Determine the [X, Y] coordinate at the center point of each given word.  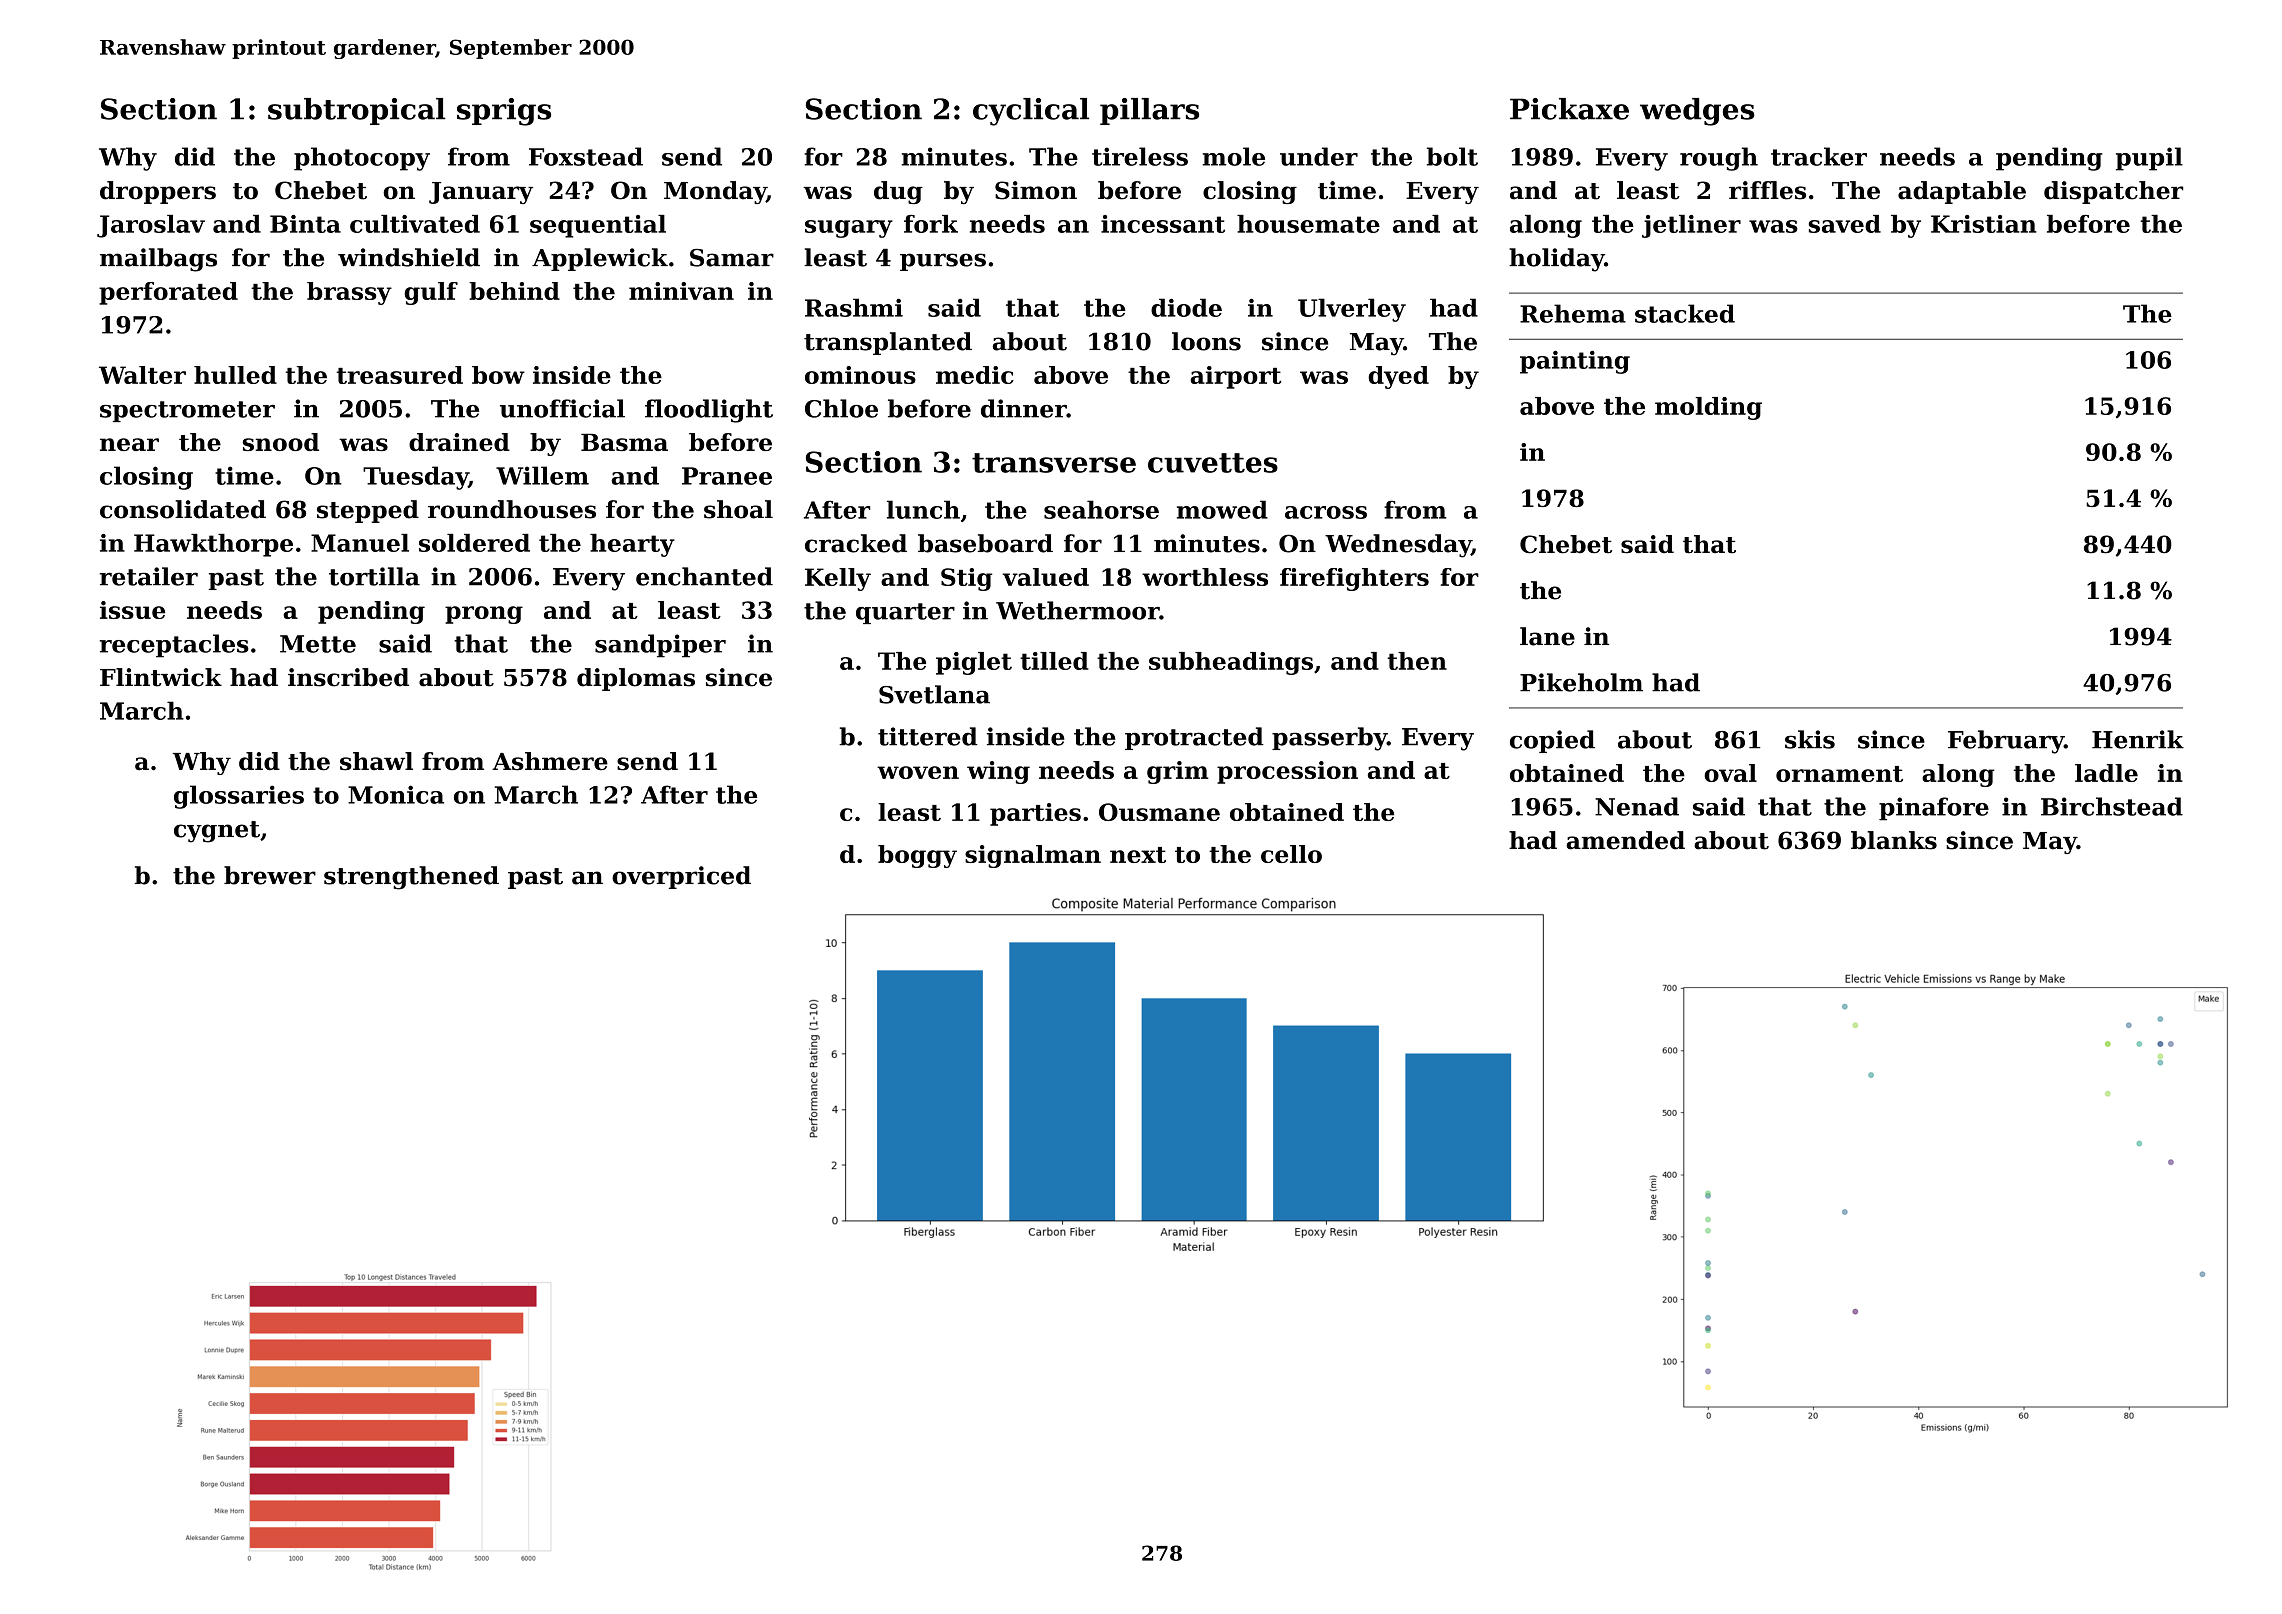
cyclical [1031, 112]
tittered [928, 736]
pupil [2149, 159]
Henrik [2138, 739]
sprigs [504, 112]
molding [1708, 408]
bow [498, 375]
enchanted [704, 576]
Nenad [1637, 806]
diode [1186, 307]
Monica [396, 794]
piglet [974, 663]
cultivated [415, 224]
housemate [1308, 224]
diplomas [636, 679]
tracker [1819, 156]
